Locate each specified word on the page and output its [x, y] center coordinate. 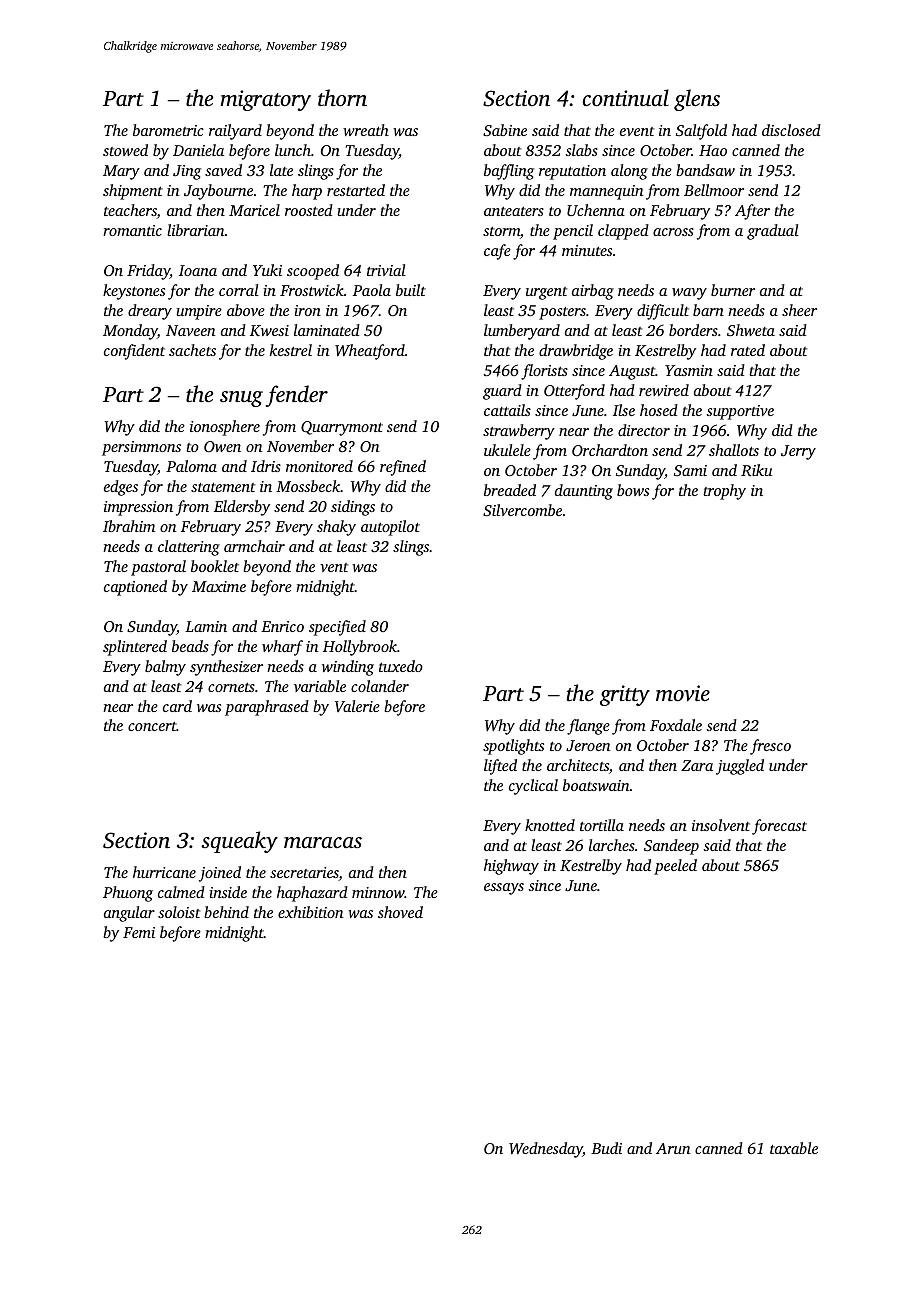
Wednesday [546, 1150]
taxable [794, 1148]
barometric [168, 130]
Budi [606, 1148]
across [673, 232]
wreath [366, 130]
